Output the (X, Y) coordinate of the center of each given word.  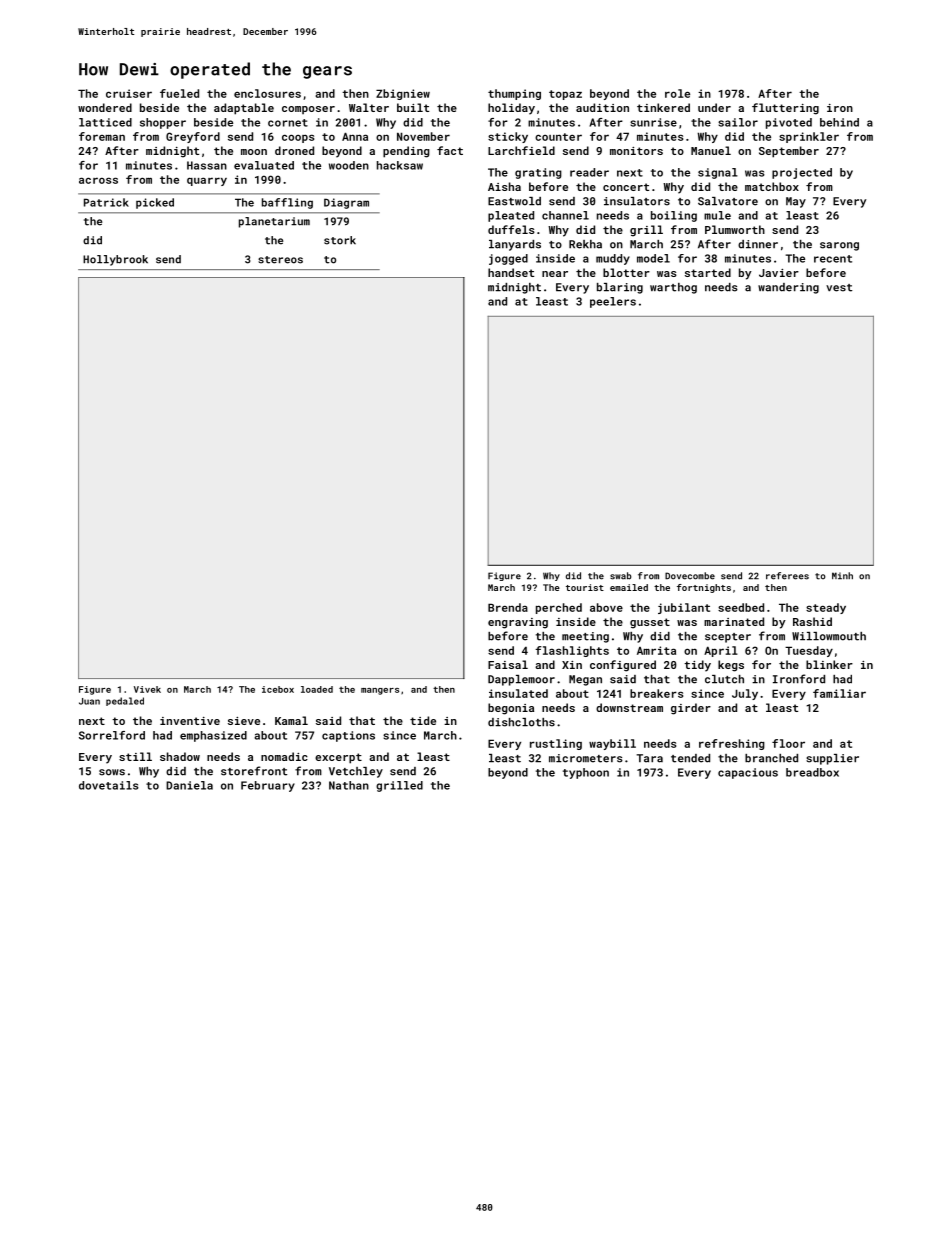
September (789, 152)
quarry (207, 181)
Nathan (349, 785)
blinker (829, 664)
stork (340, 240)
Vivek (147, 689)
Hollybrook (115, 260)
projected (802, 173)
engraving (518, 623)
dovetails (109, 785)
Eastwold (514, 201)
